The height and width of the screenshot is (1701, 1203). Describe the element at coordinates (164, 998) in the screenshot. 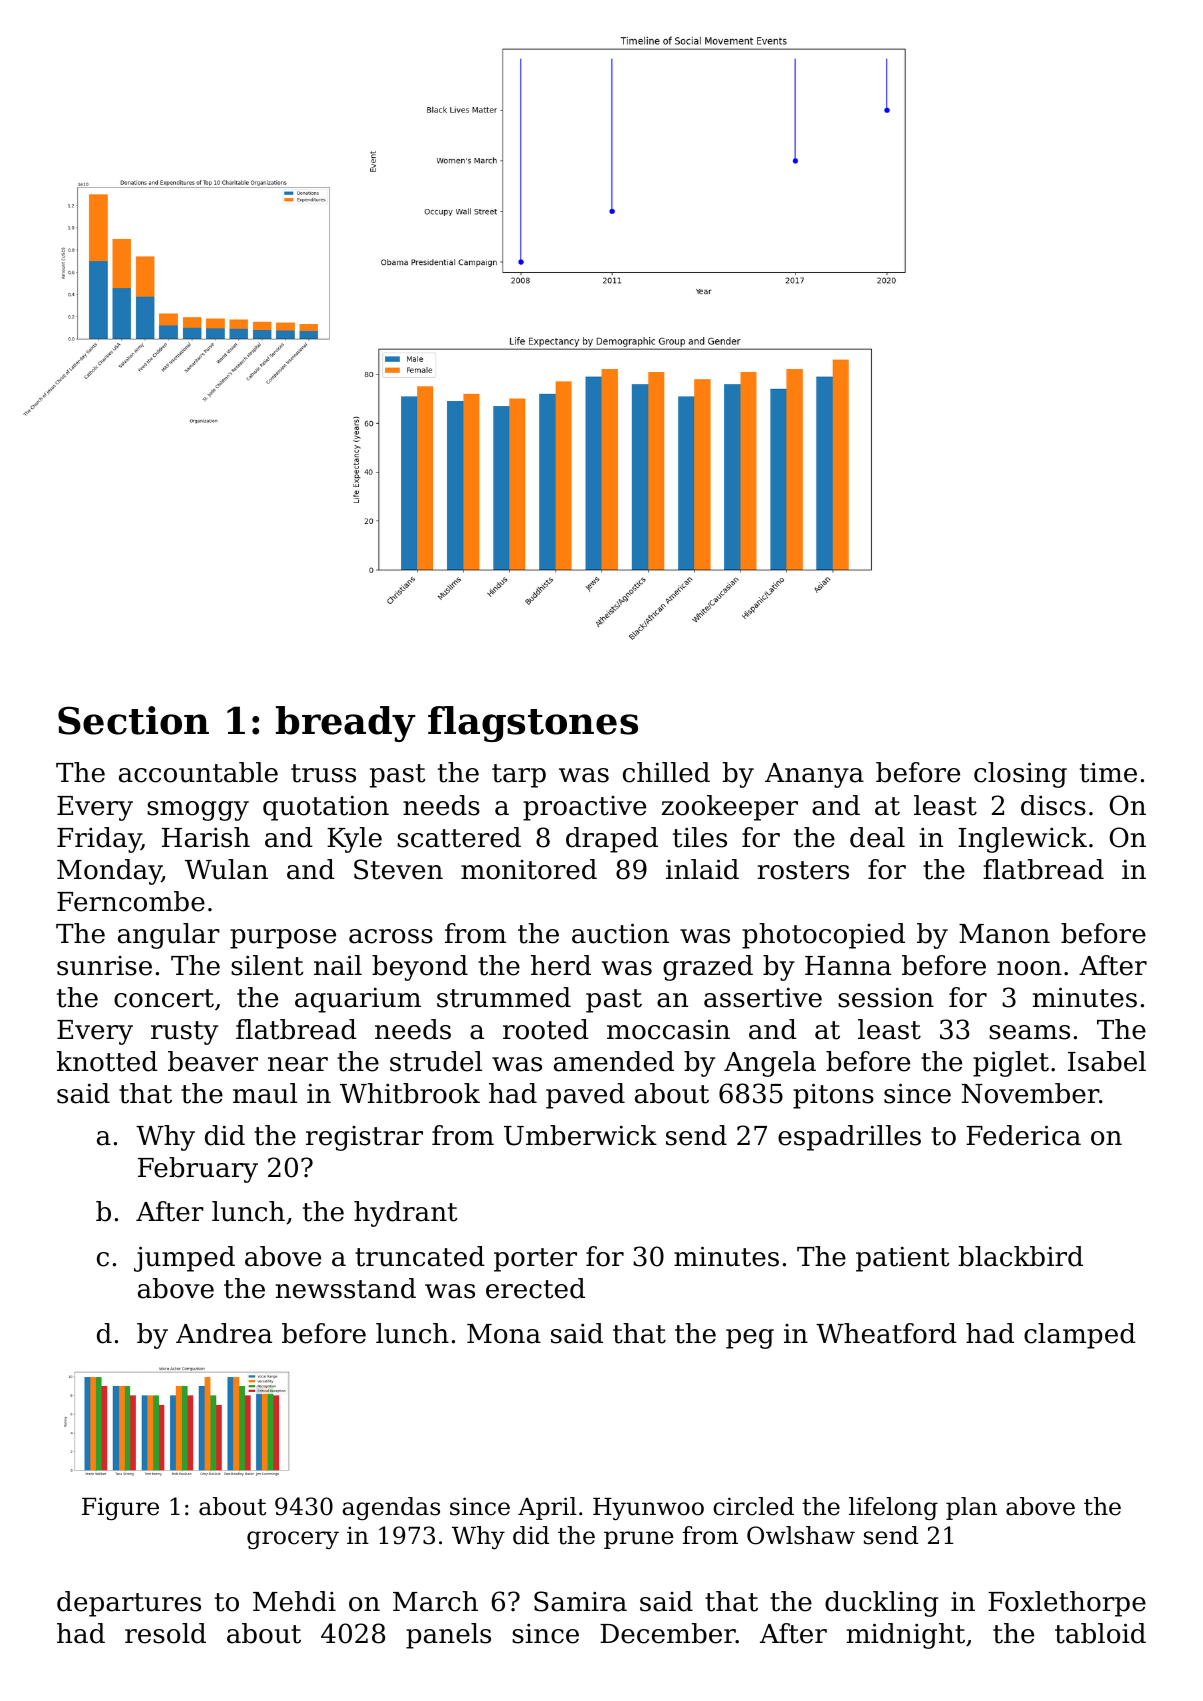

I see `concert` at that location.
